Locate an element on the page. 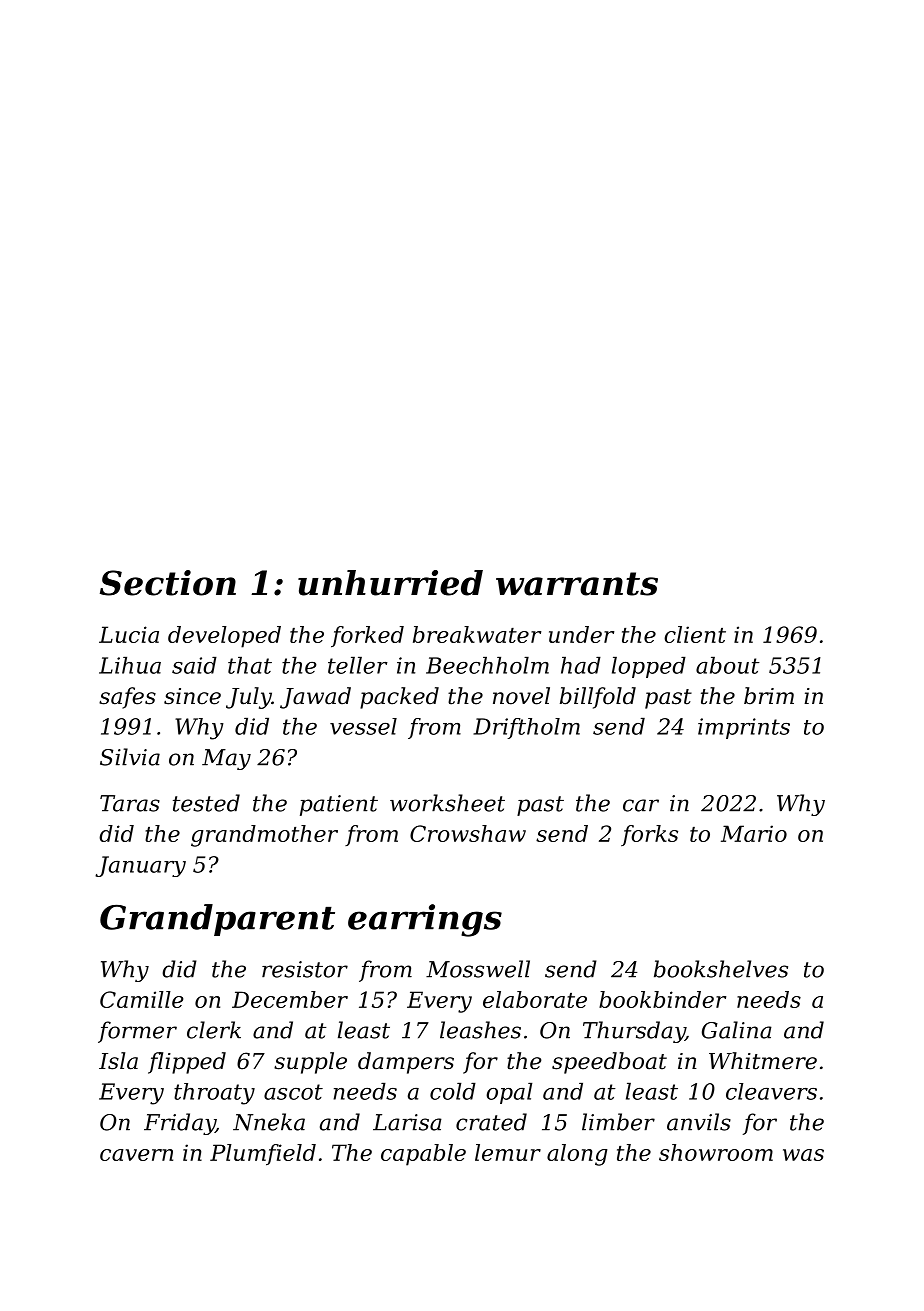 The image size is (924, 1311). that is located at coordinates (250, 665).
